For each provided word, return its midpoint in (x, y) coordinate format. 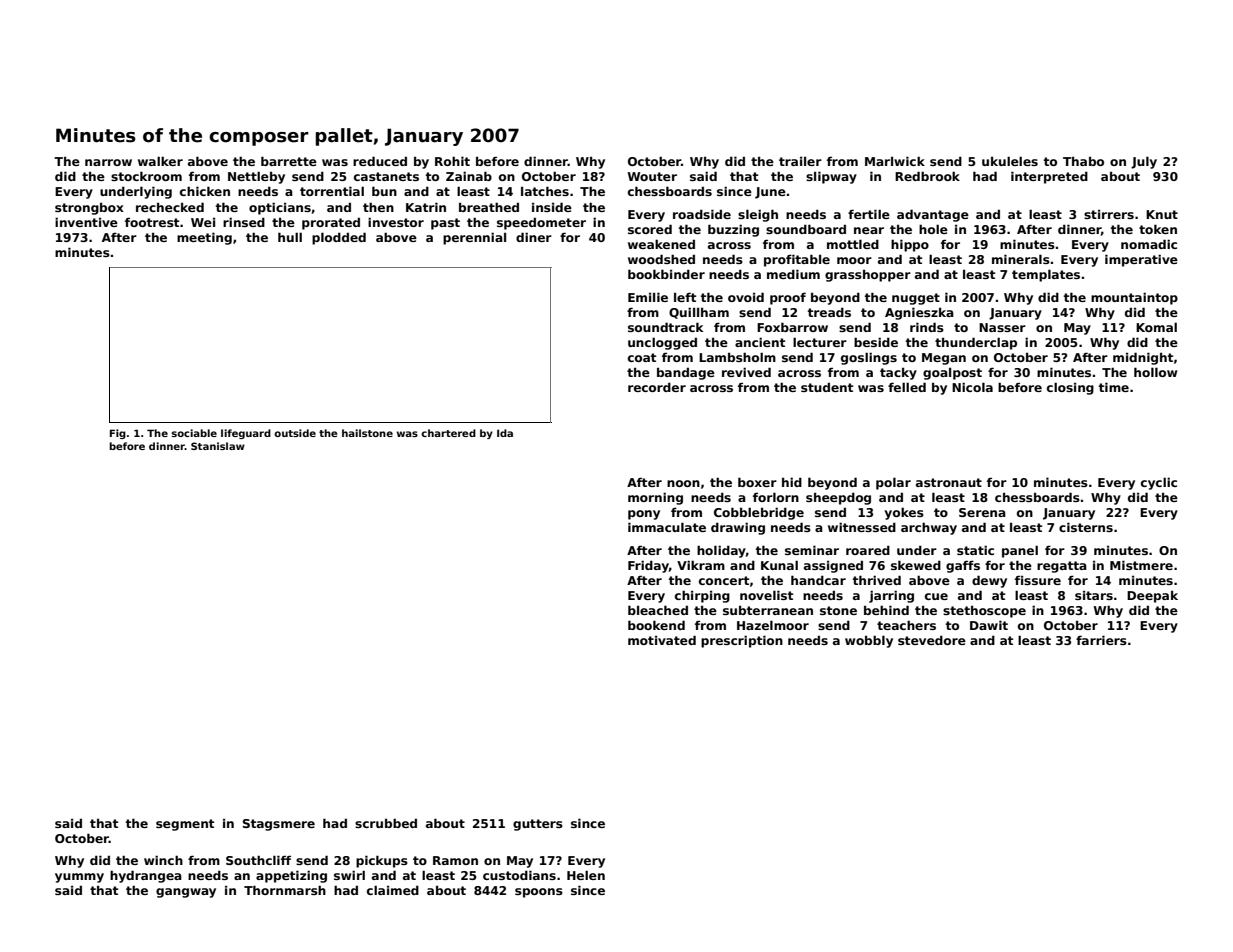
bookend (656, 625)
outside (295, 433)
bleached (658, 610)
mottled (853, 244)
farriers (1101, 640)
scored (650, 229)
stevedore (932, 640)
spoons (539, 893)
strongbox (89, 209)
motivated (662, 640)
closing (1070, 388)
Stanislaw (218, 446)
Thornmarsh (285, 890)
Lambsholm (737, 357)
